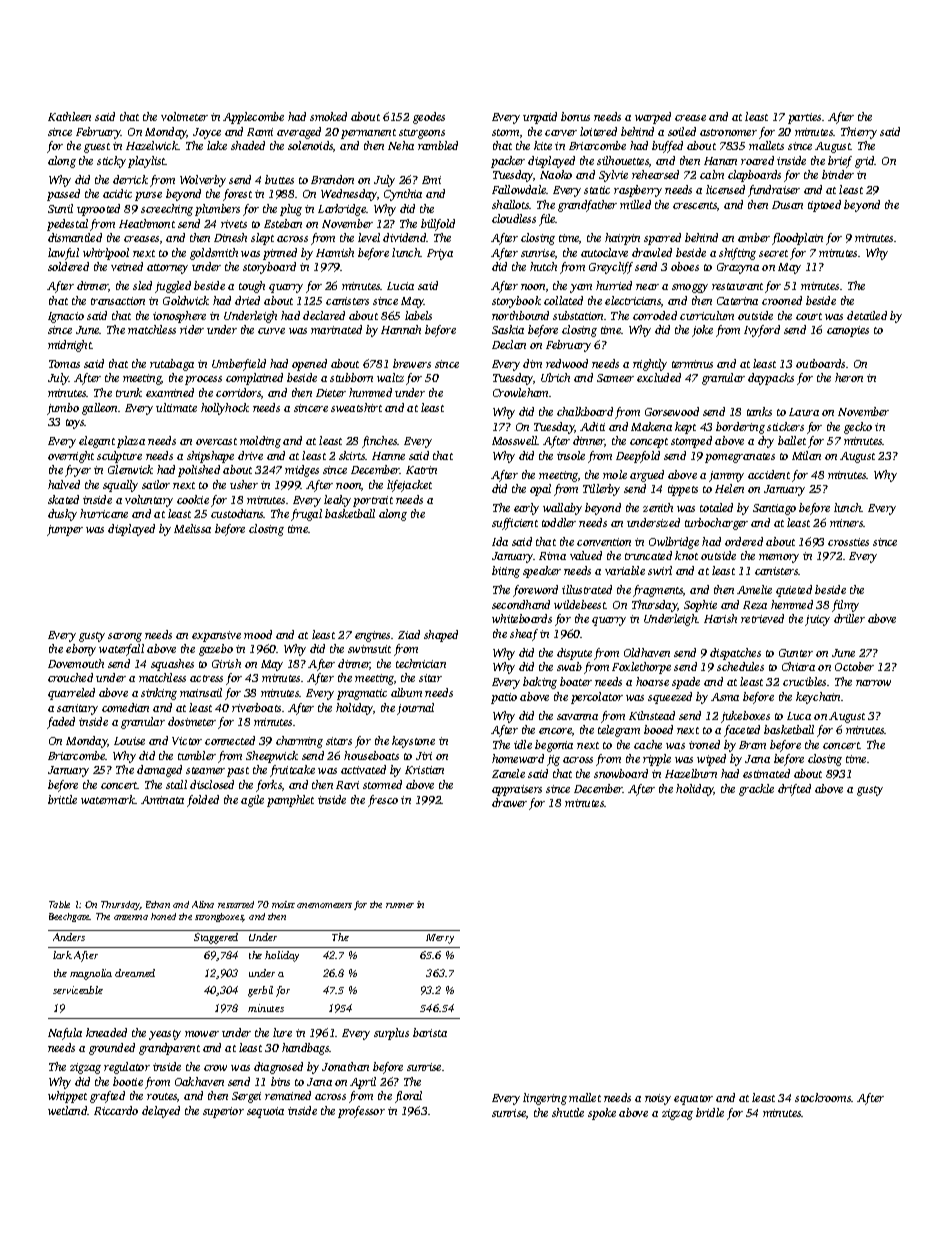  I want to click on billfold, so click(438, 225).
